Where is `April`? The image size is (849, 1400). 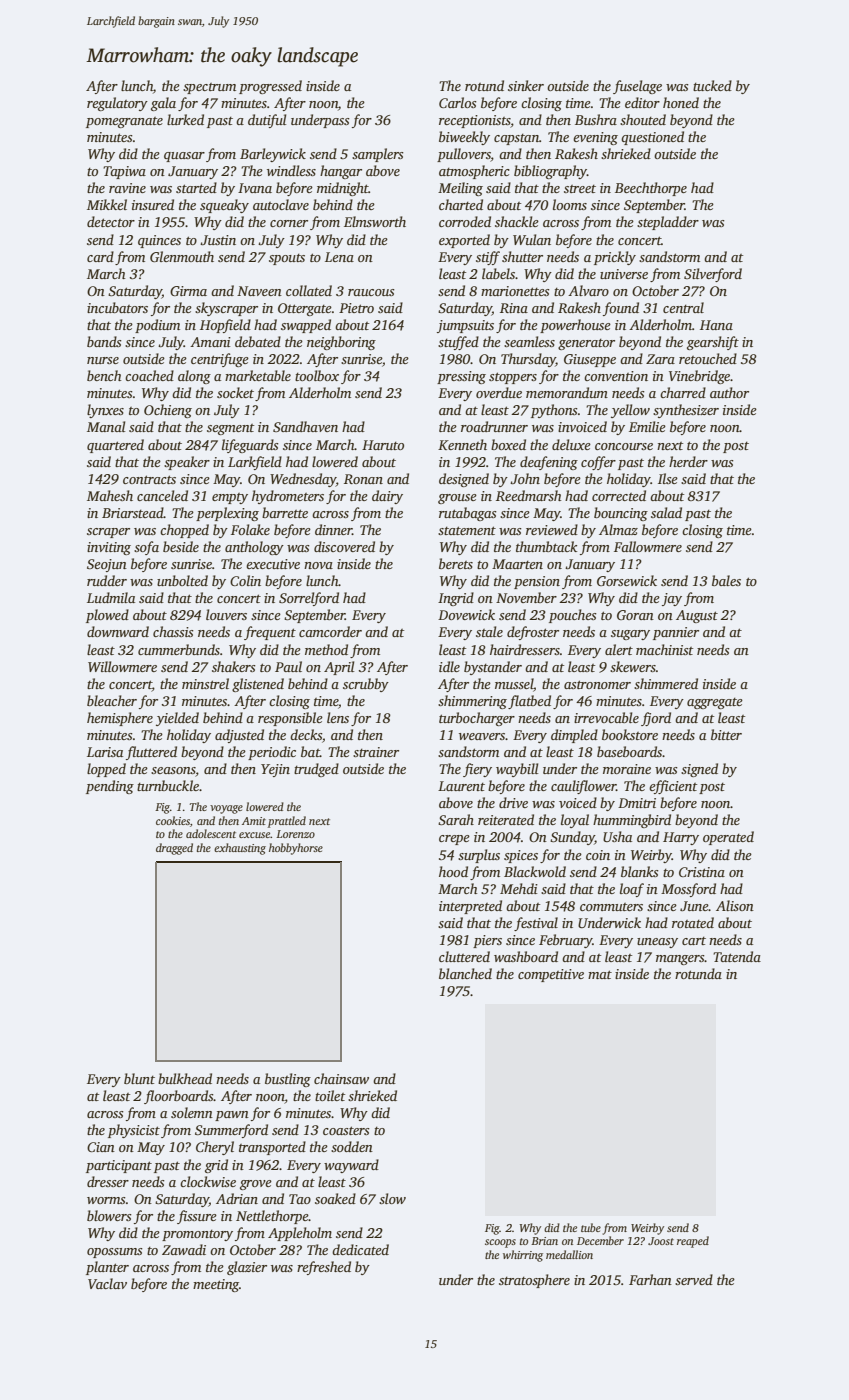
April is located at coordinates (339, 668).
